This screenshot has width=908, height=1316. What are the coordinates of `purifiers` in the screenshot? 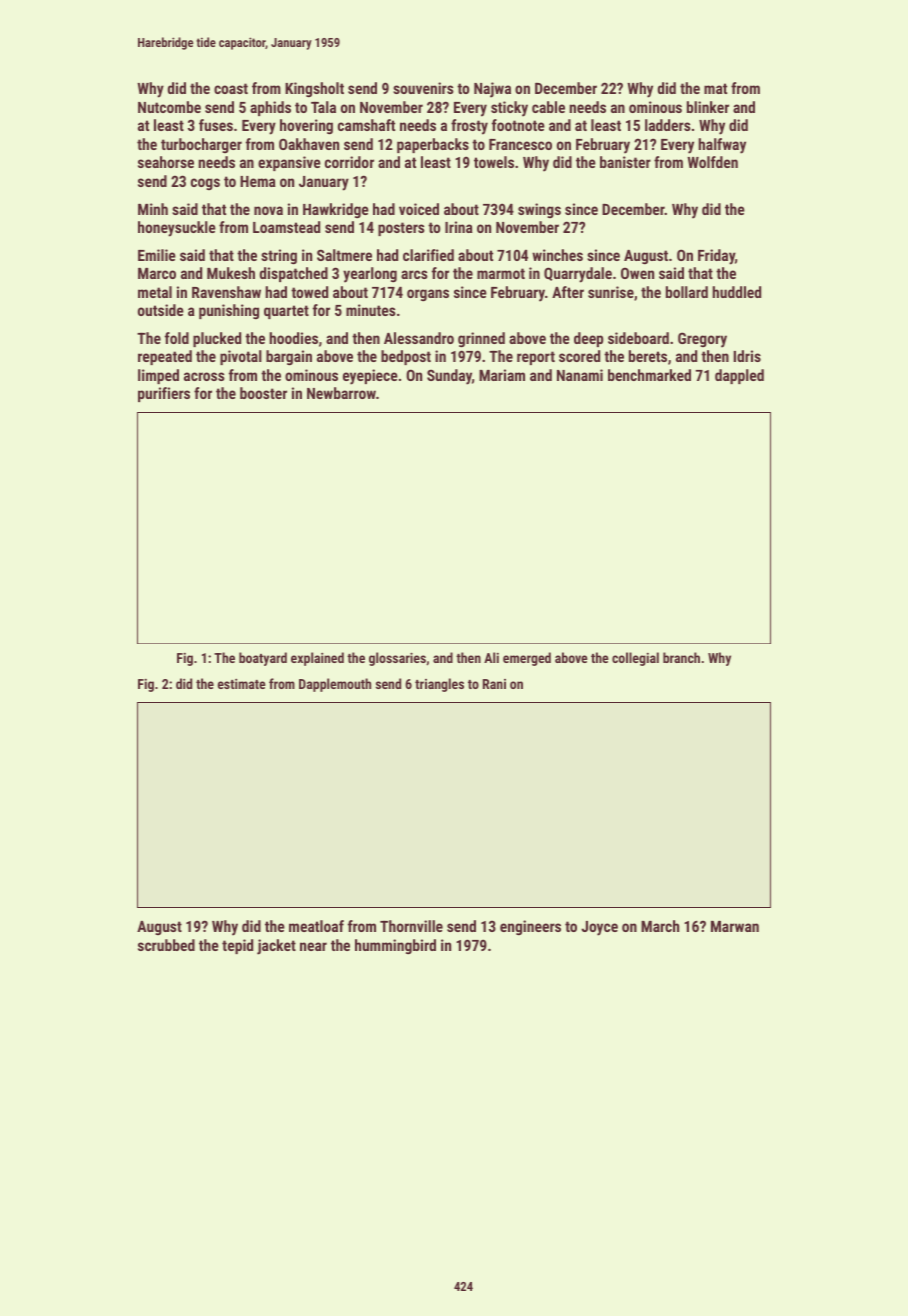 It's located at (164, 394).
